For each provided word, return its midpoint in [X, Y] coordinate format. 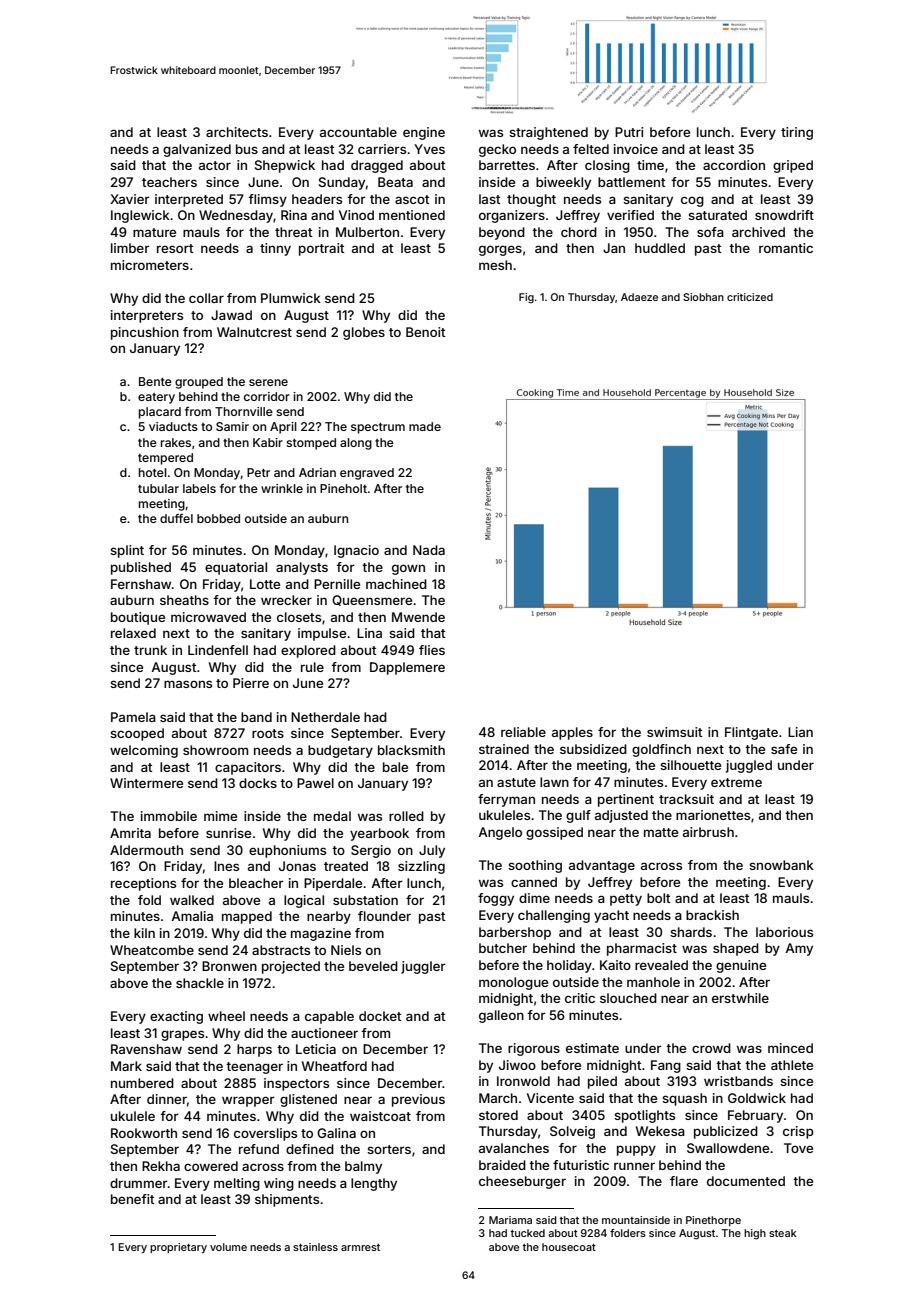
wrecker [286, 600]
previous [418, 1100]
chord [579, 232]
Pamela [133, 717]
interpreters [147, 316]
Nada [429, 550]
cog [692, 201]
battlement [631, 182]
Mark [126, 1066]
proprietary [178, 1248]
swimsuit [674, 732]
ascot [412, 199]
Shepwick [285, 166]
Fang [666, 1066]
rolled [406, 816]
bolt [658, 898]
